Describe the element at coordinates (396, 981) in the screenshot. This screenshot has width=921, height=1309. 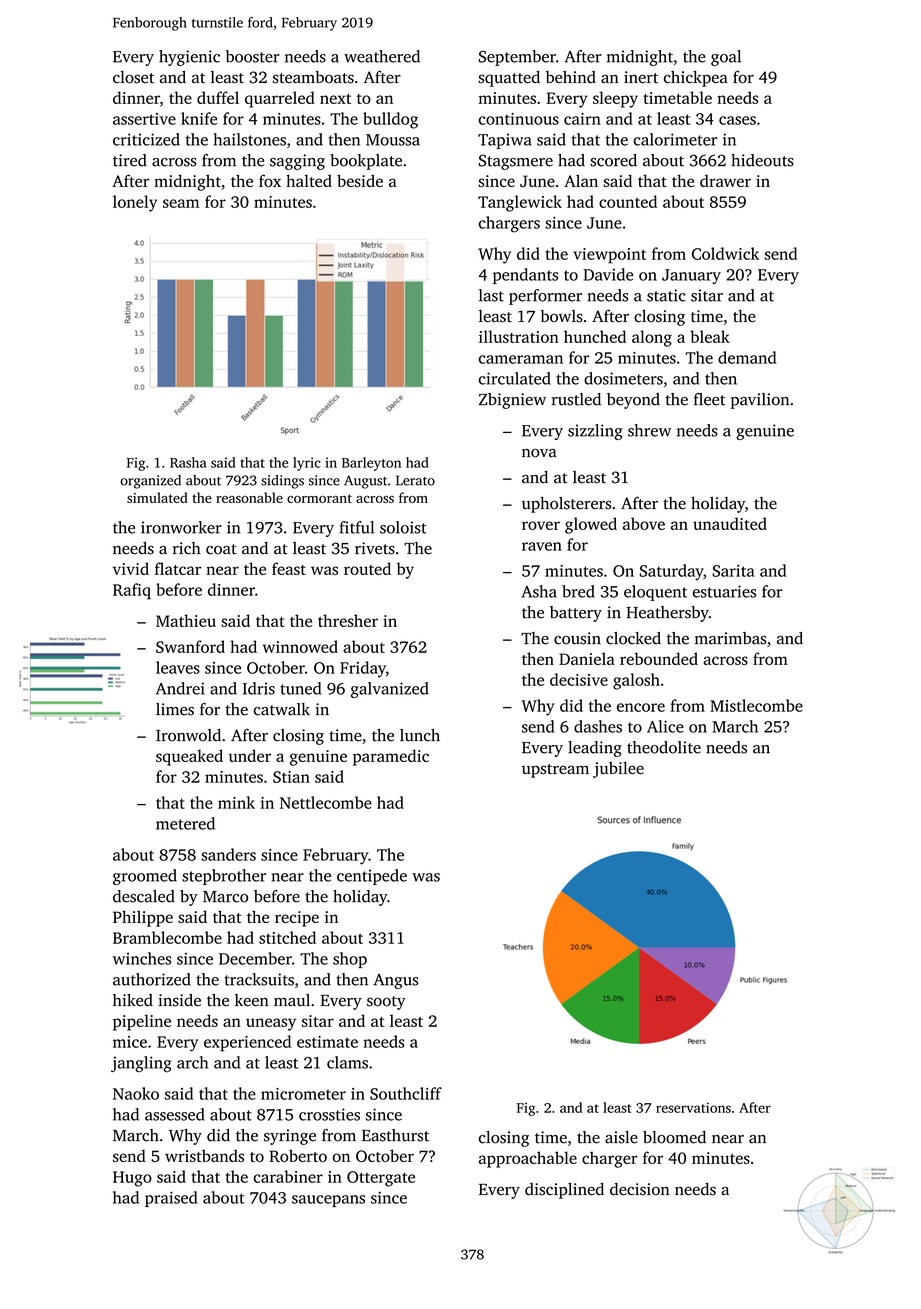
I see `Angus` at that location.
